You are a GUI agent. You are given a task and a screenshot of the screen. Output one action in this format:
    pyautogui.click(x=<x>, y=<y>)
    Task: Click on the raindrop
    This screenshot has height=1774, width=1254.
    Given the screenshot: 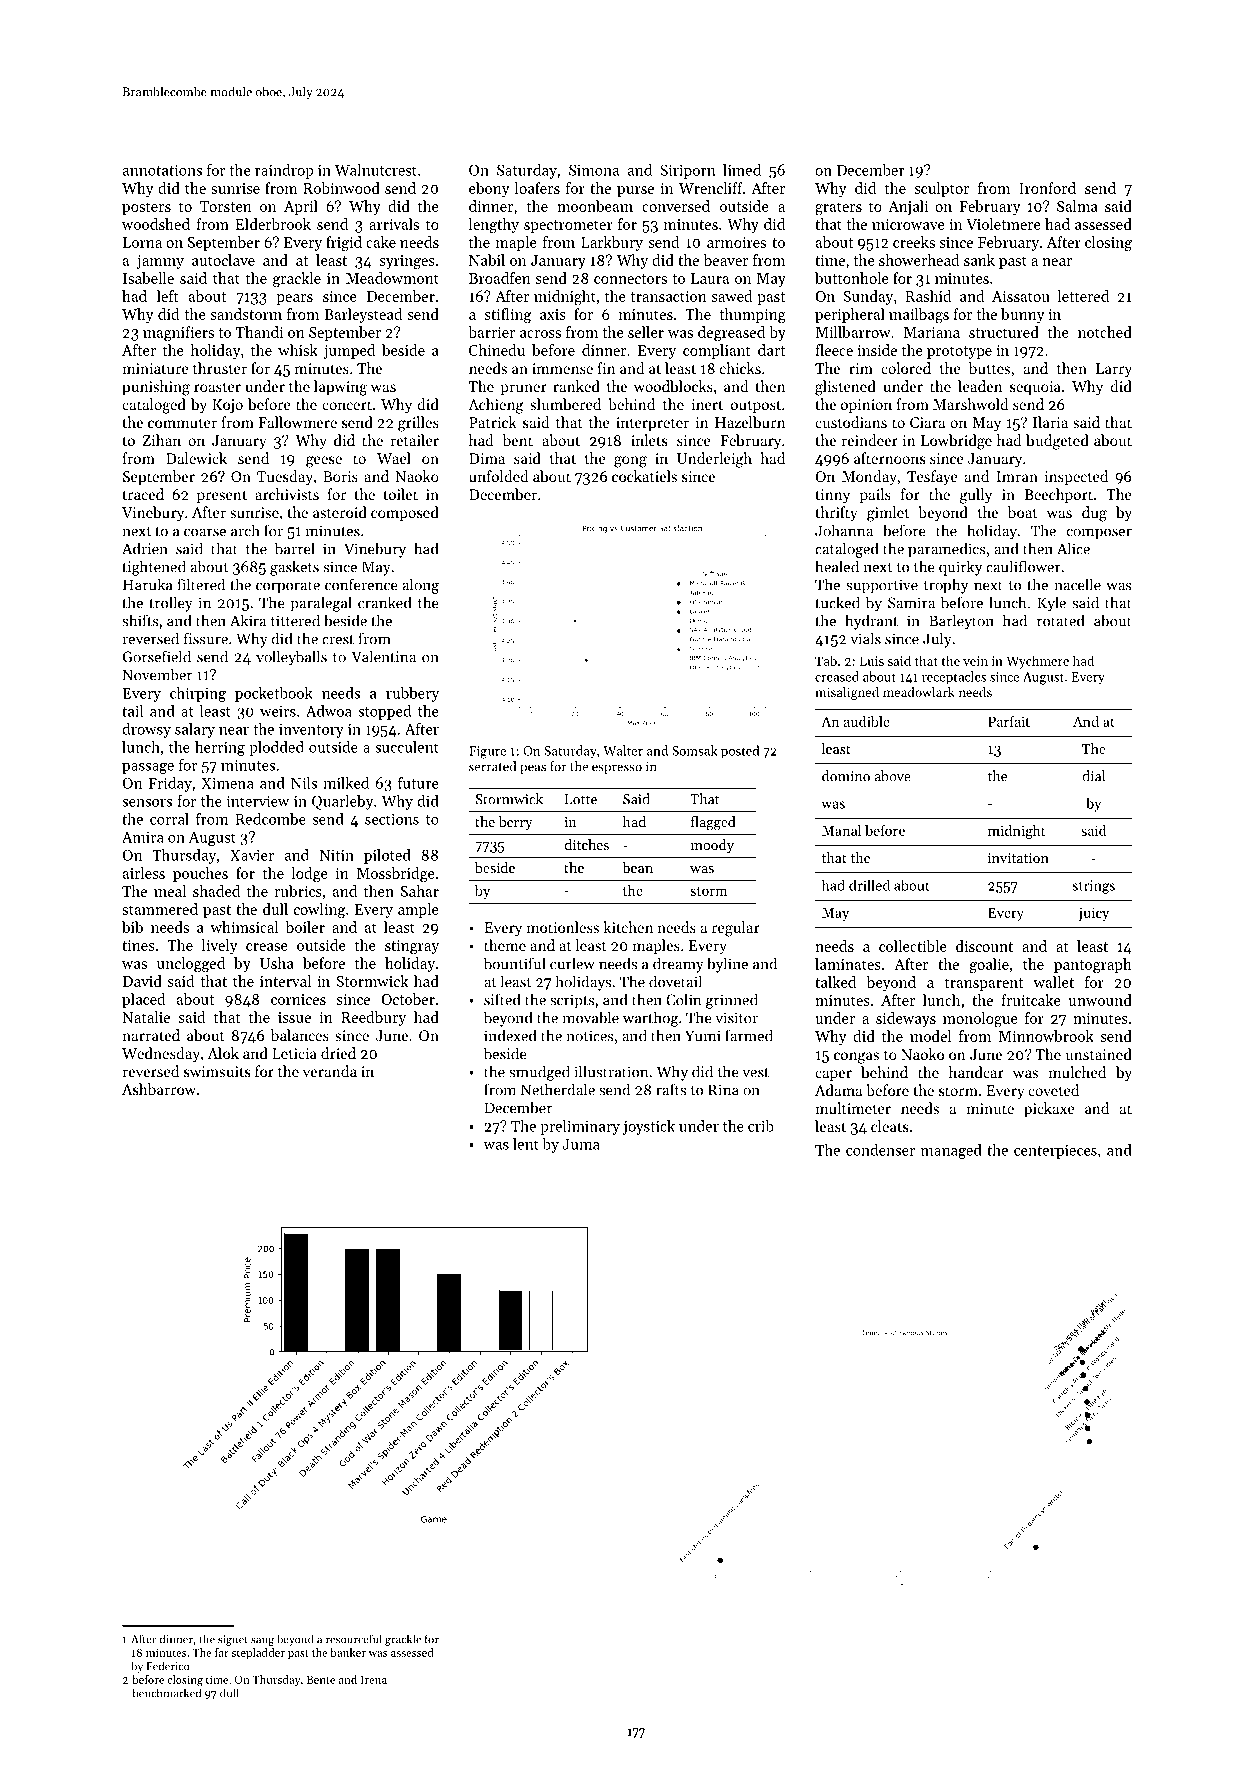 What is the action you would take?
    pyautogui.click(x=284, y=171)
